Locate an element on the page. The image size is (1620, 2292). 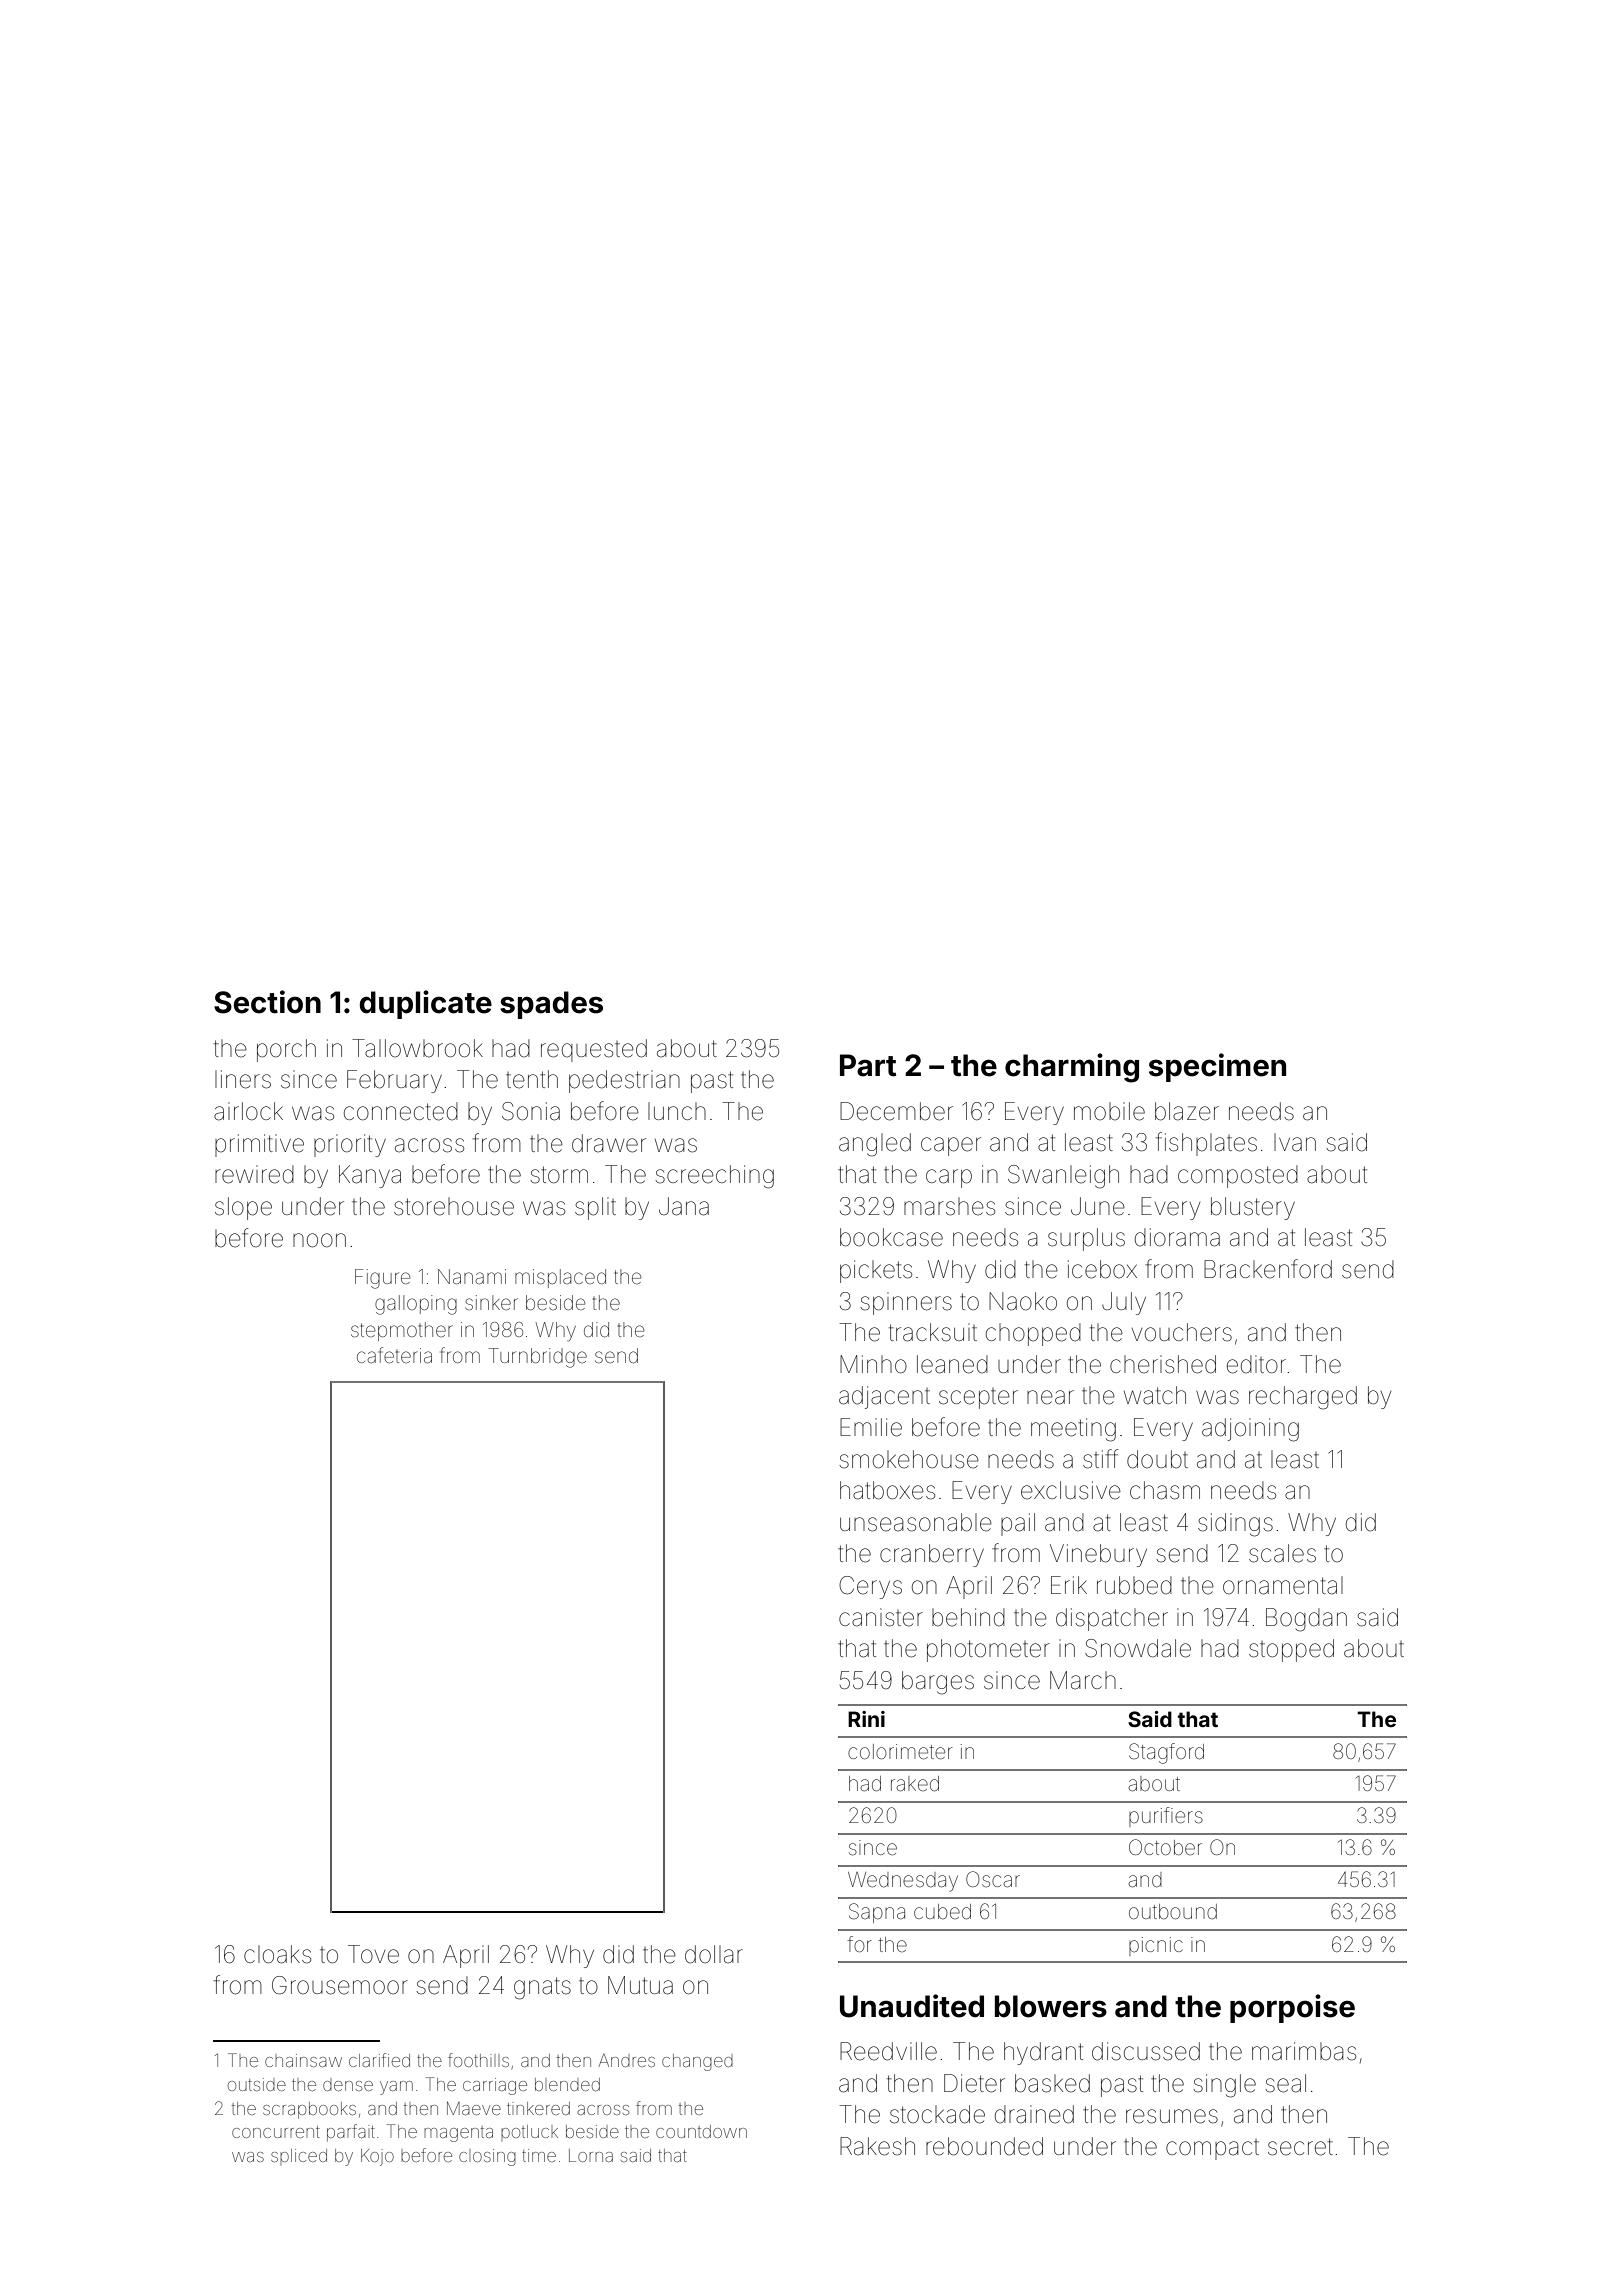
specimen is located at coordinates (1217, 1067).
